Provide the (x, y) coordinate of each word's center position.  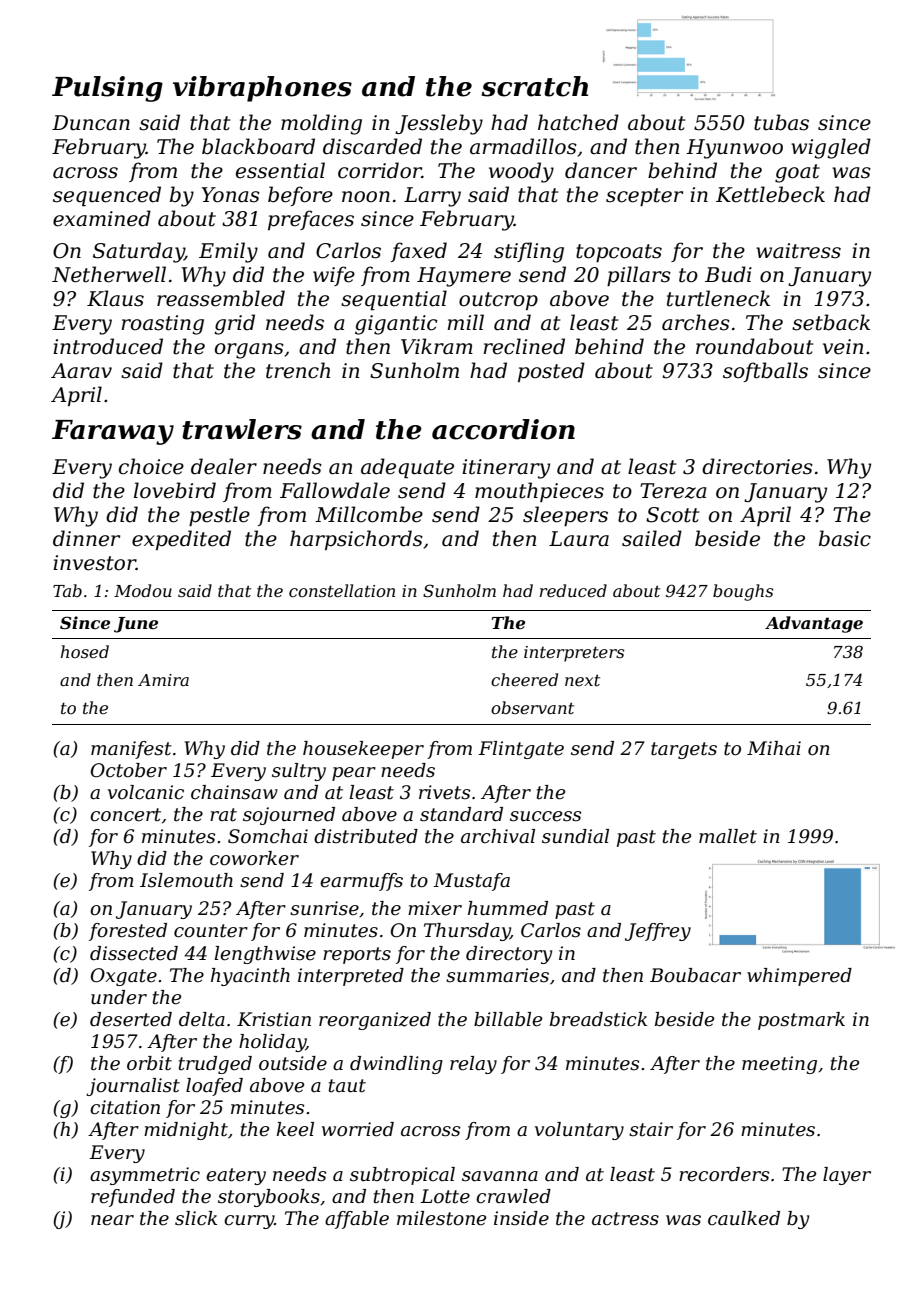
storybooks (269, 1198)
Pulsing (107, 89)
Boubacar (695, 975)
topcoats (619, 253)
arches (696, 322)
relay (473, 1065)
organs (249, 351)
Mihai (774, 748)
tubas (781, 122)
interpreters (574, 654)
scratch (535, 86)
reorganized (375, 1021)
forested (128, 932)
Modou (143, 590)
